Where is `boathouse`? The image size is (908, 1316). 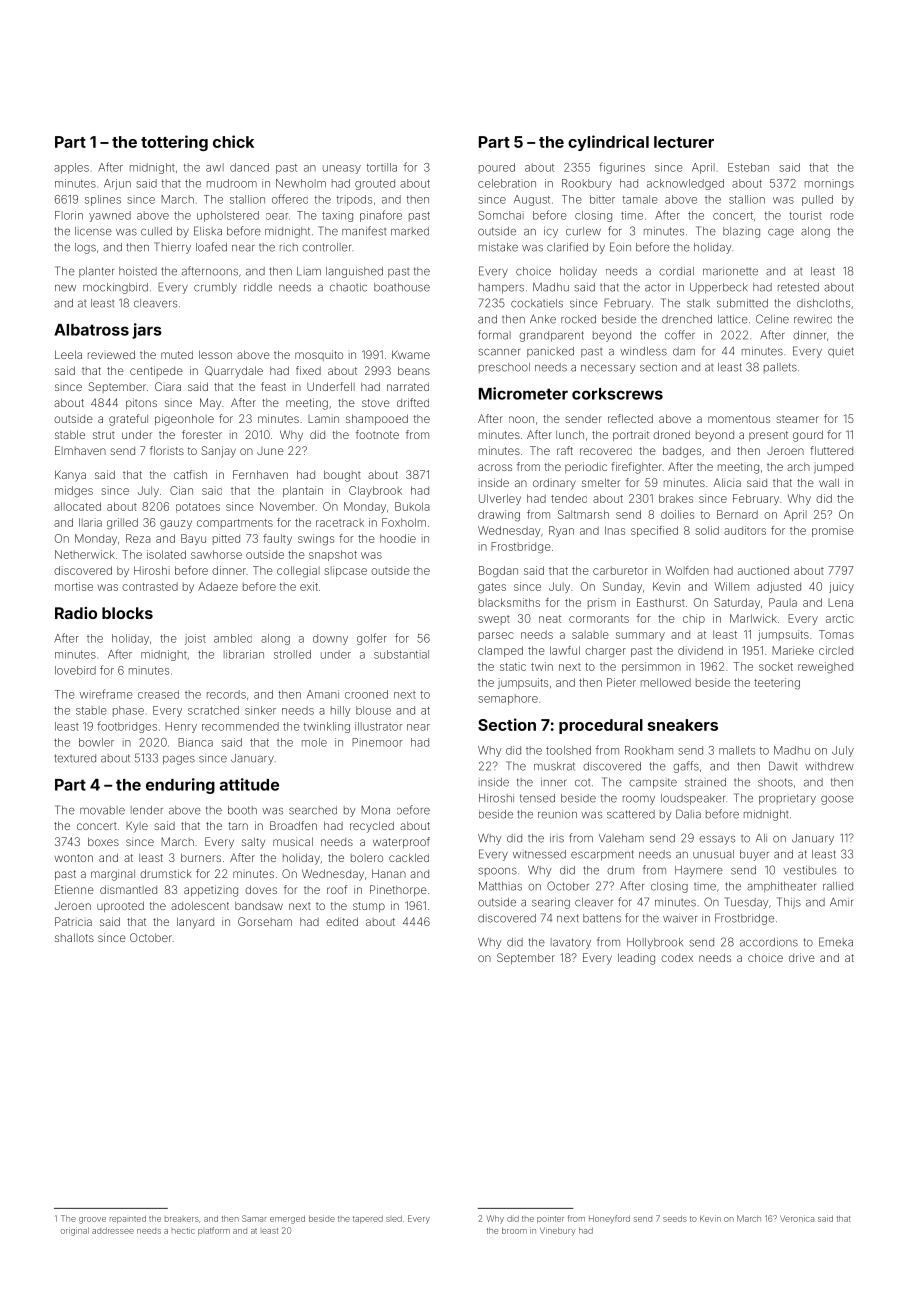
boathouse is located at coordinates (402, 287).
